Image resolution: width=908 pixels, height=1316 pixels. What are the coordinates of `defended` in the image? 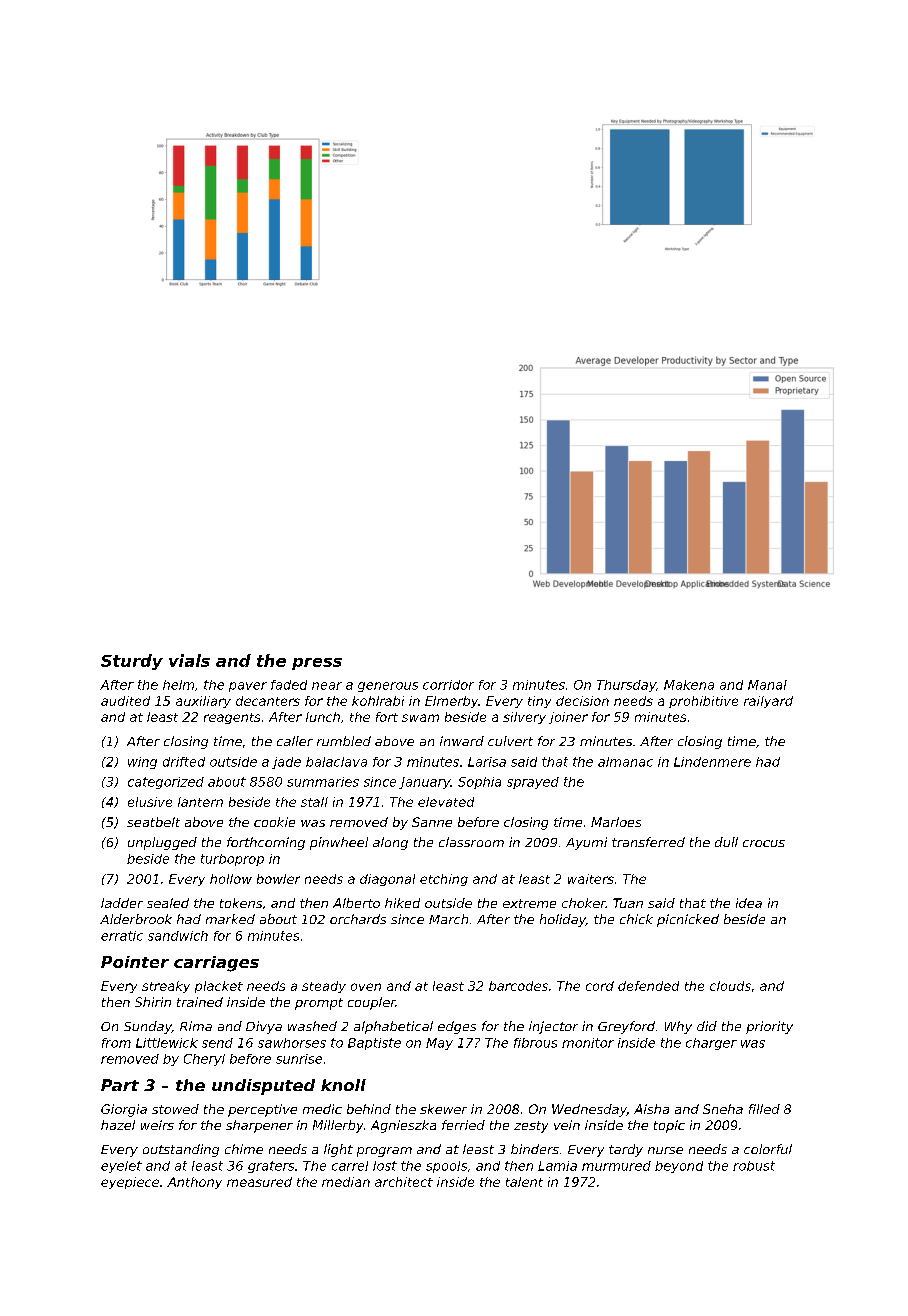 It's located at (648, 986).
